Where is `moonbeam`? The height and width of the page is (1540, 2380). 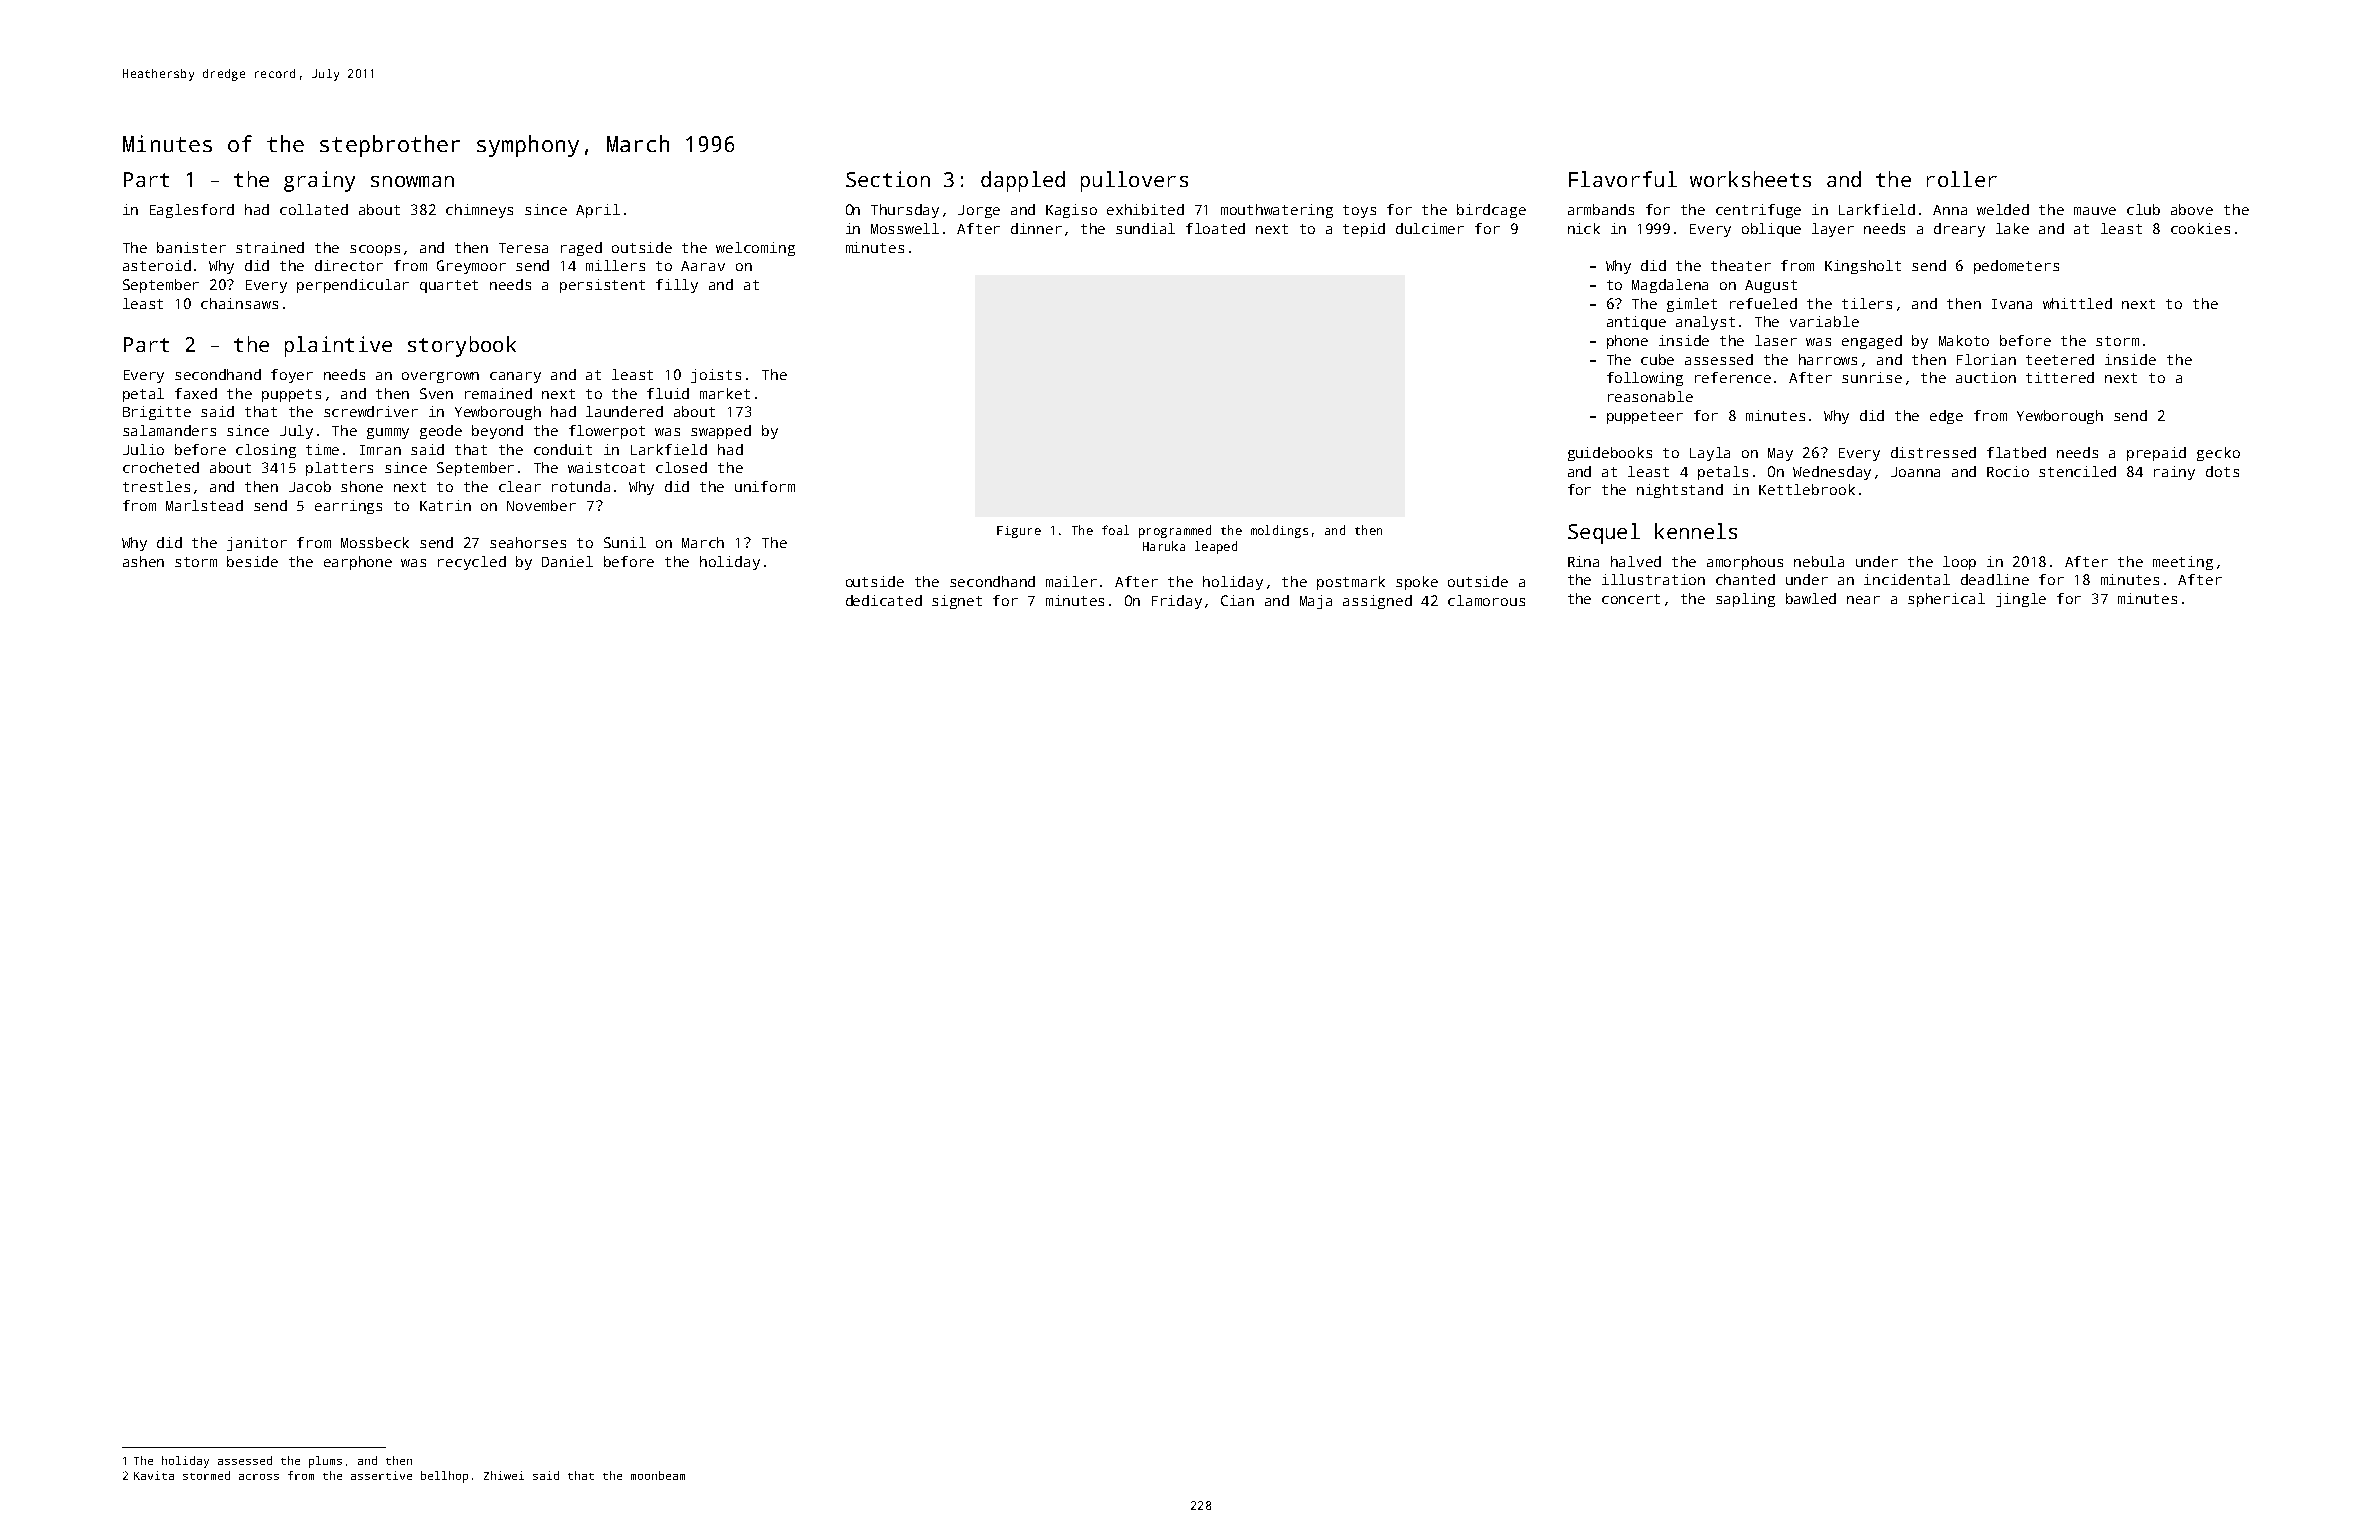
moonbeam is located at coordinates (658, 1475).
